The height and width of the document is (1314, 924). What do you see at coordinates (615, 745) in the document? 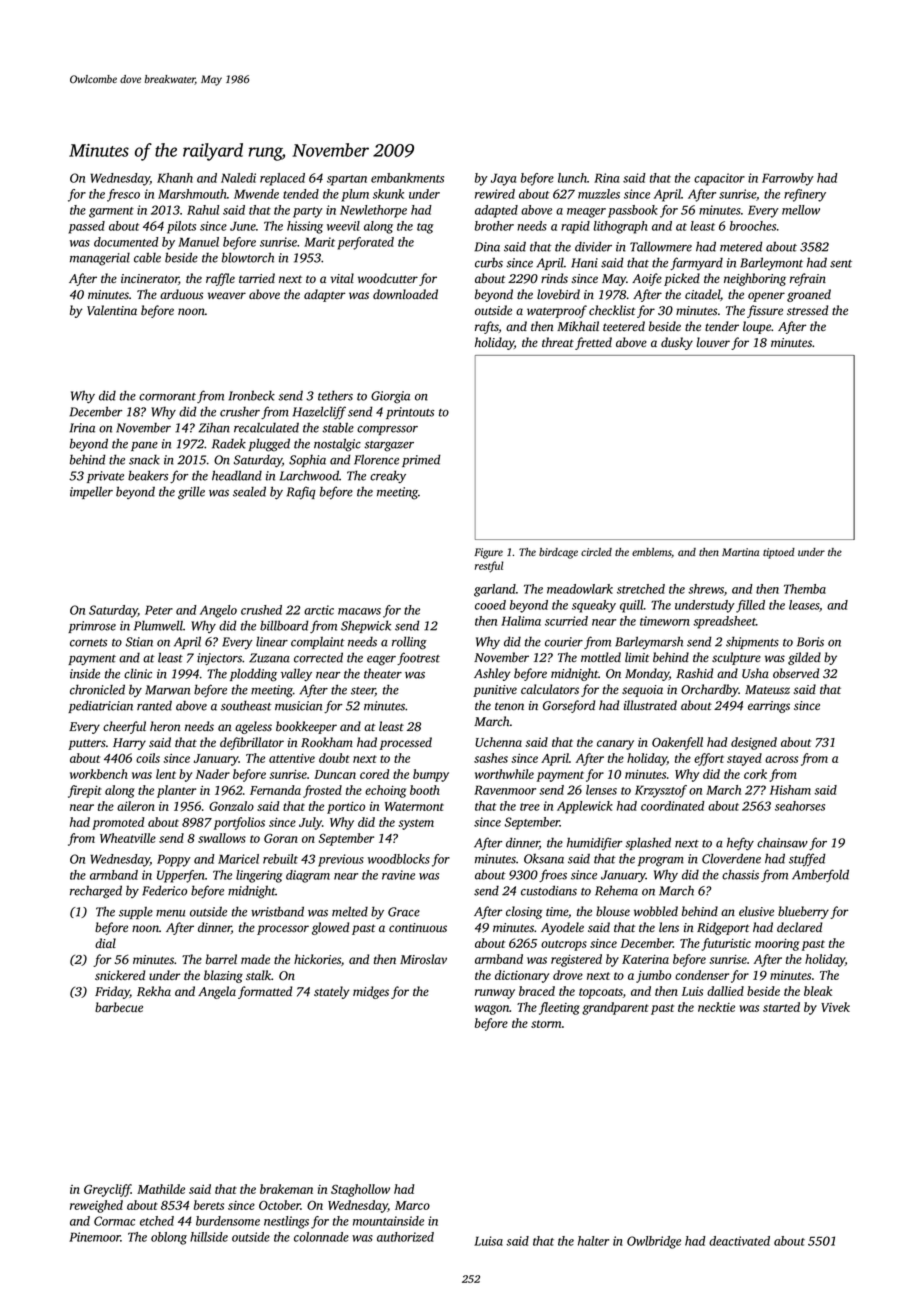
I see `canary` at bounding box center [615, 745].
